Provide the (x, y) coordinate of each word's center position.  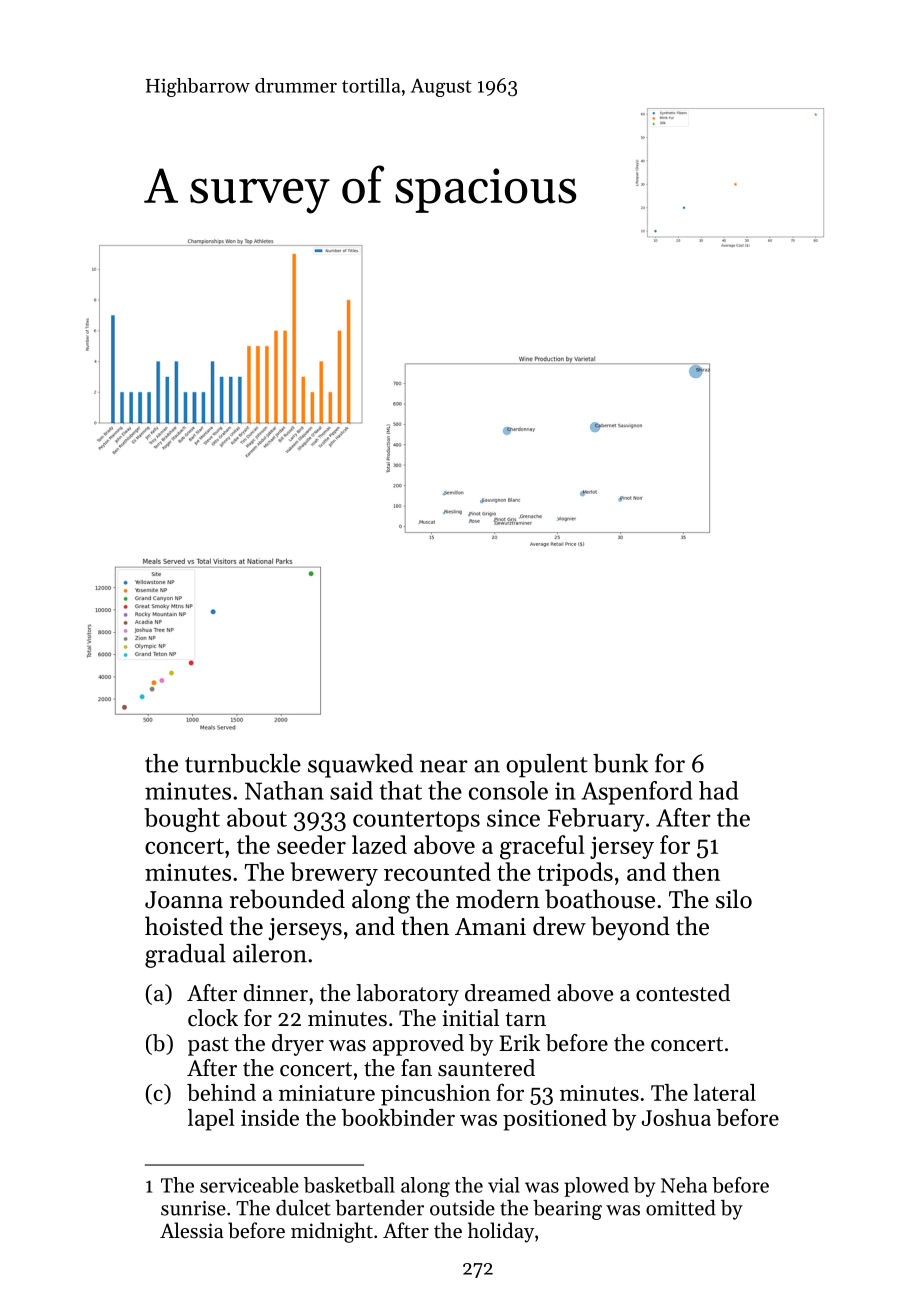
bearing (567, 1210)
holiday (501, 1232)
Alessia (191, 1230)
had (718, 790)
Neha (684, 1185)
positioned (555, 1120)
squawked (360, 766)
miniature (327, 1093)
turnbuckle (243, 763)
